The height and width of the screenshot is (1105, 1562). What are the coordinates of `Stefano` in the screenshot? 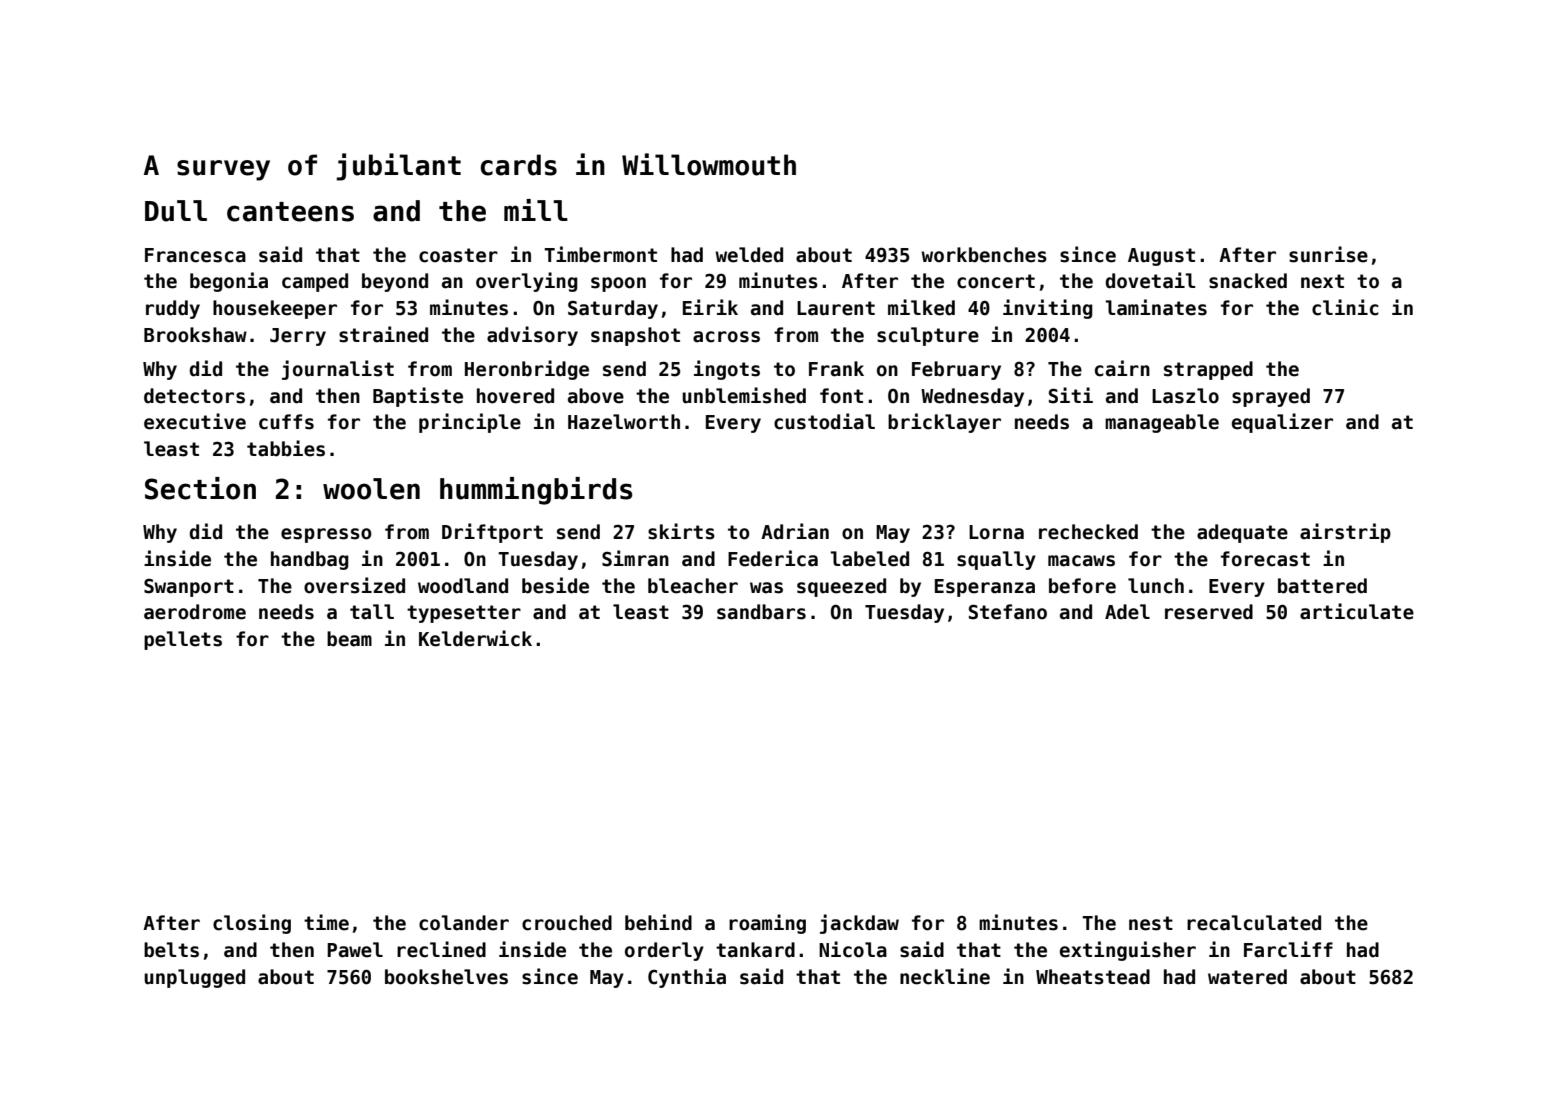 It's located at (1008, 612).
